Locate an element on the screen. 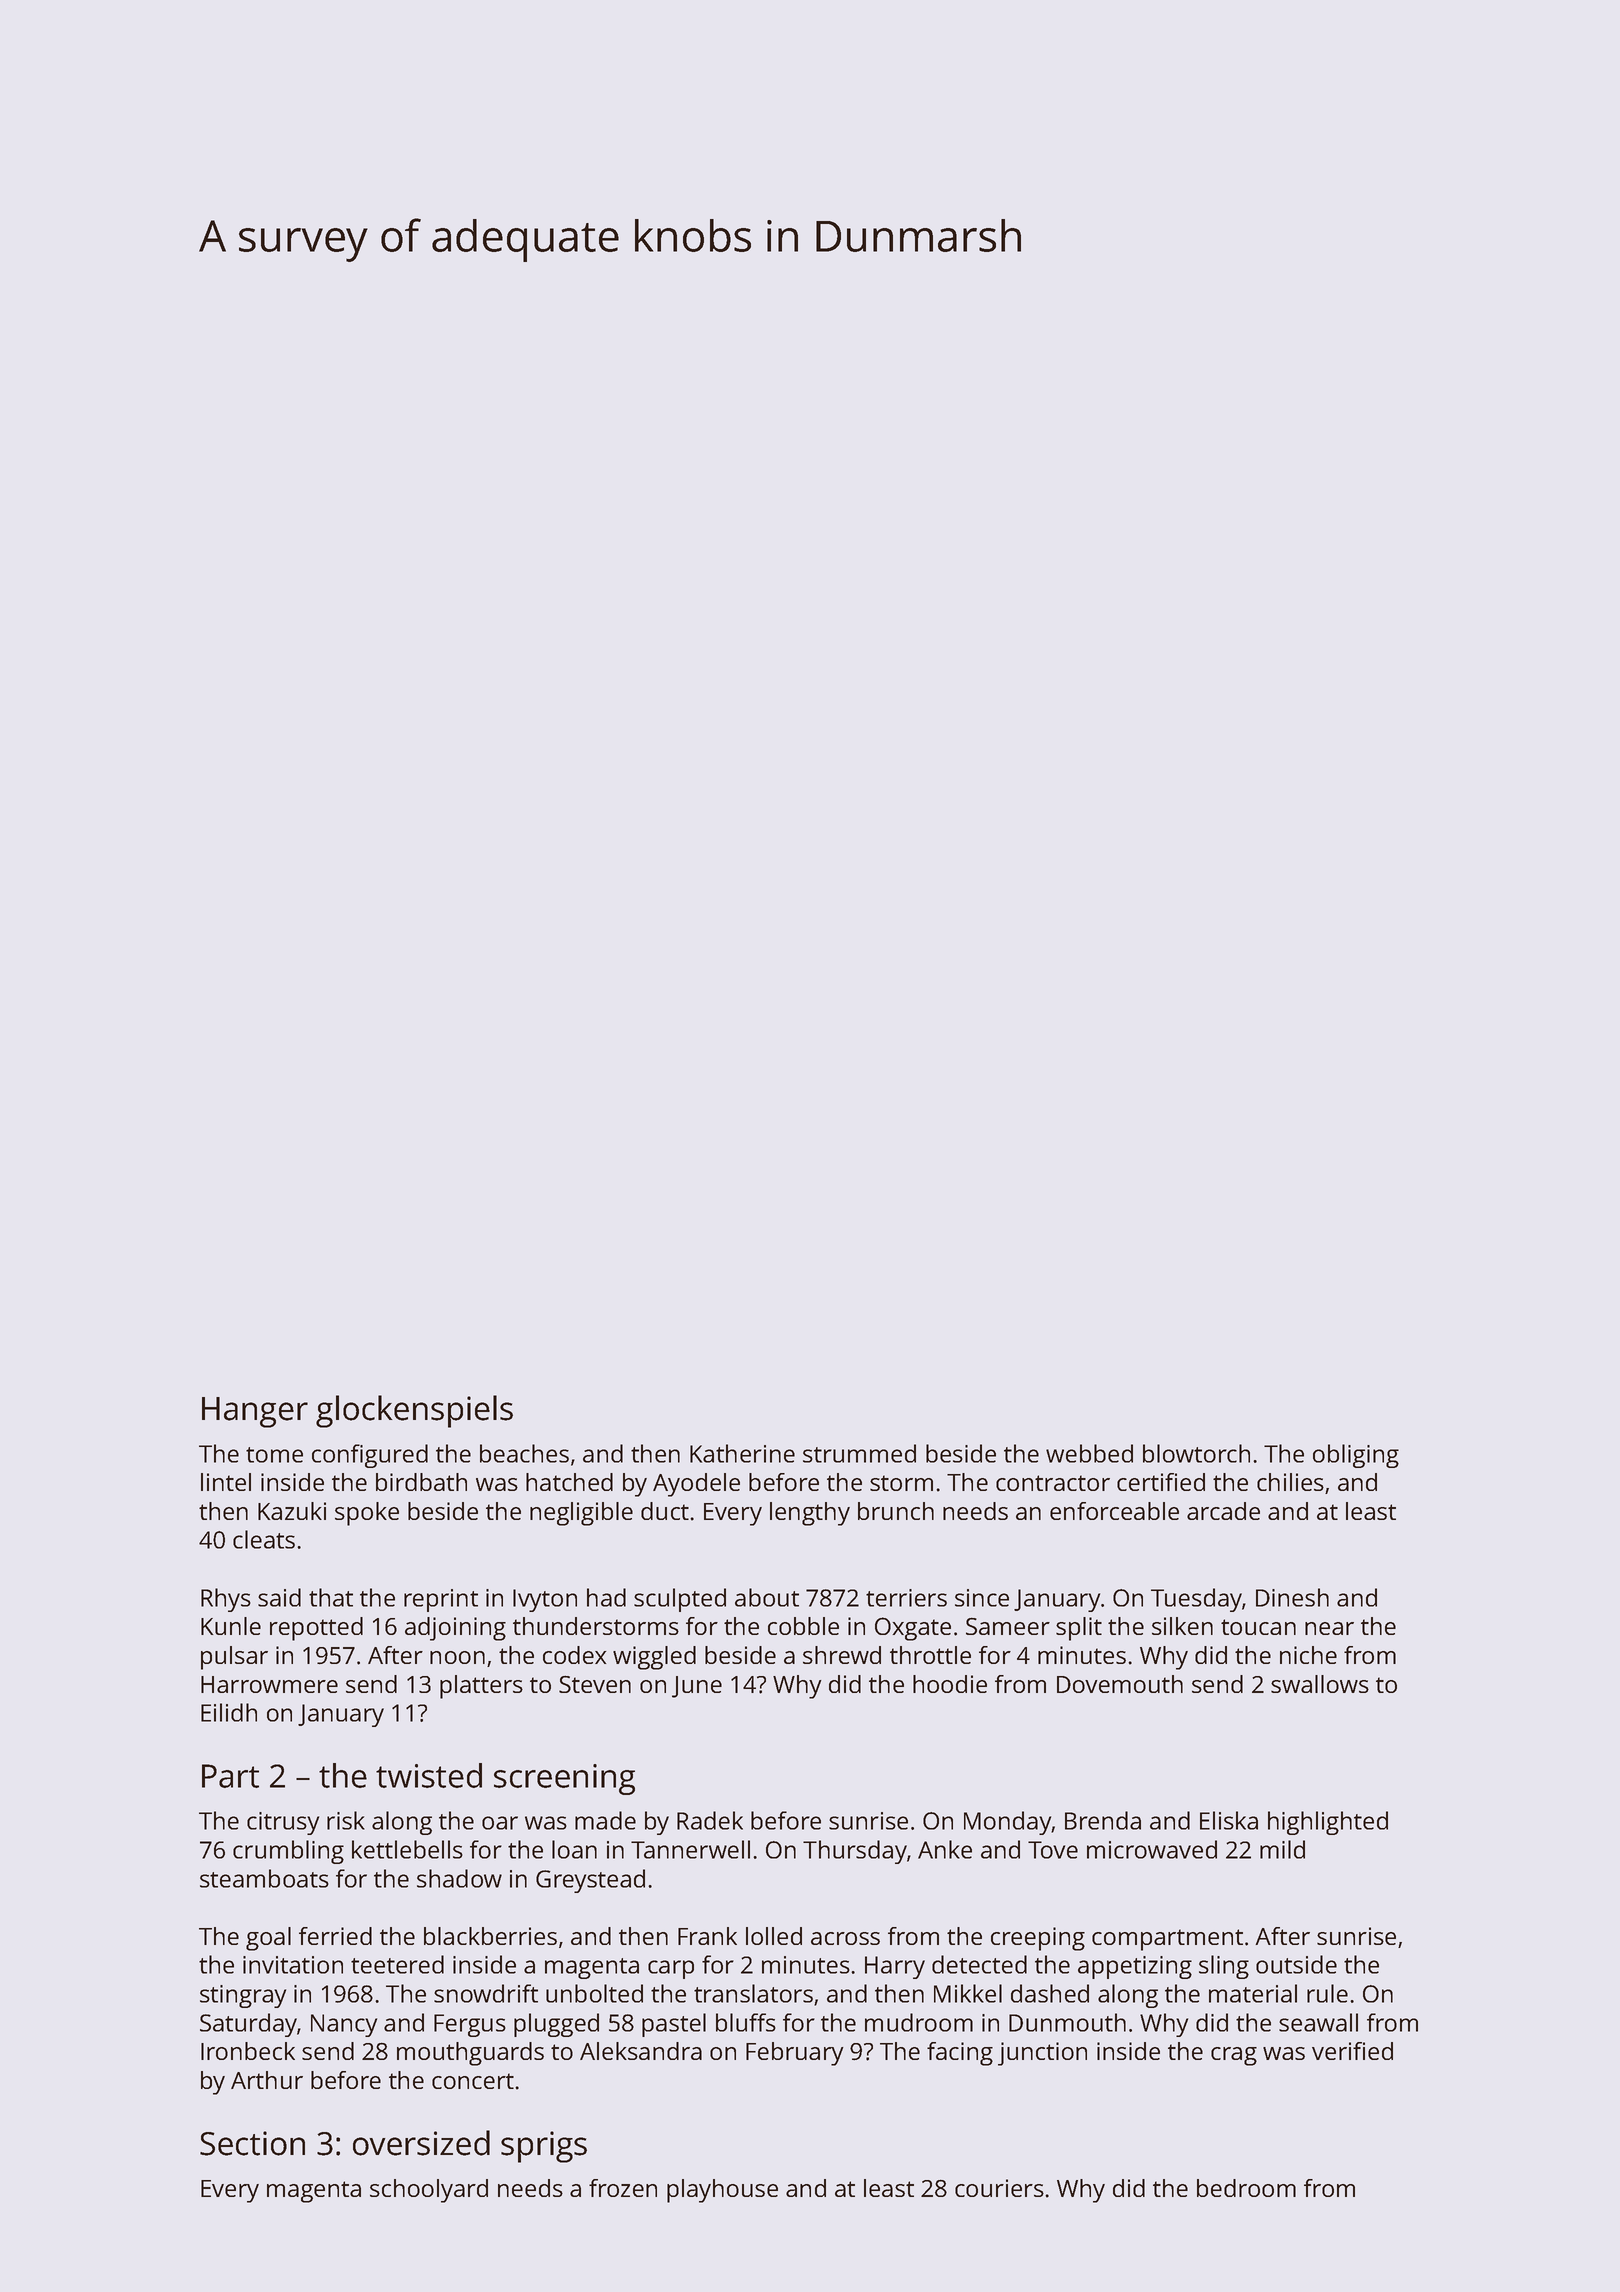  lolled is located at coordinates (774, 1936).
